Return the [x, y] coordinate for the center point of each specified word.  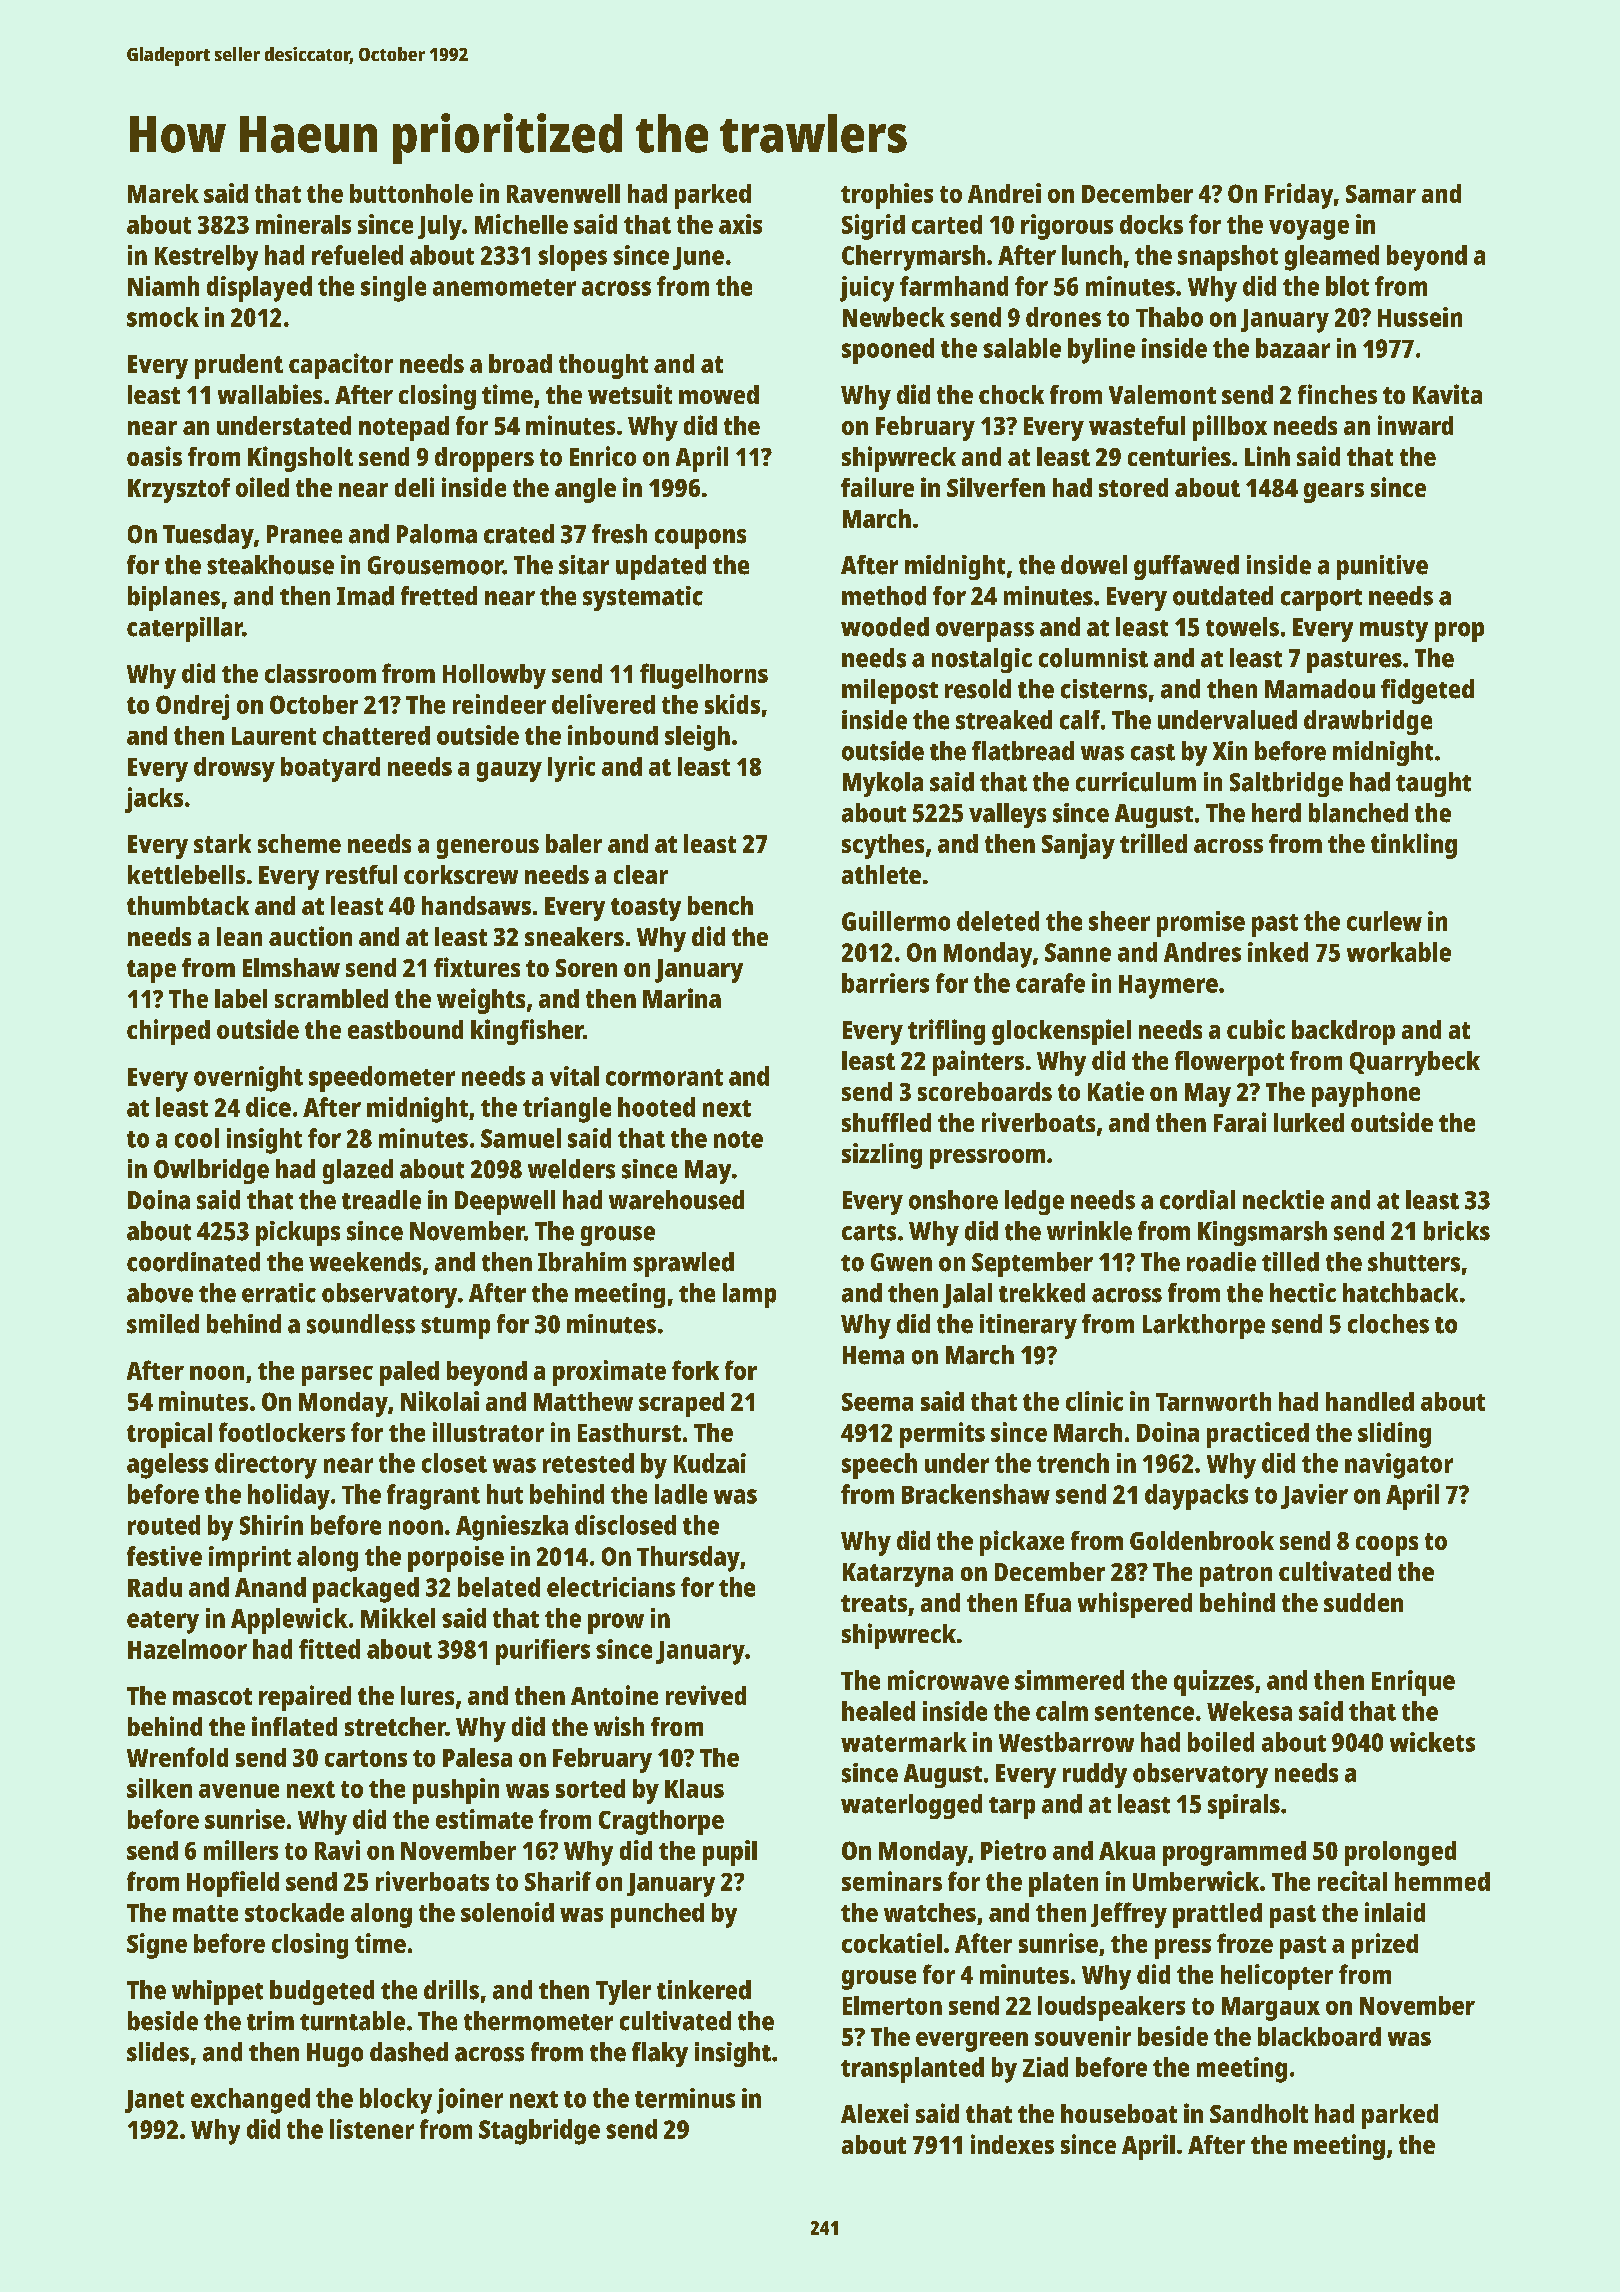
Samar [1381, 194]
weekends [365, 1262]
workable [1399, 952]
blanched [1358, 813]
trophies [887, 196]
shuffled [886, 1122]
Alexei [875, 2113]
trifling [946, 1032]
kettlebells [186, 874]
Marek [163, 193]
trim [270, 2021]
